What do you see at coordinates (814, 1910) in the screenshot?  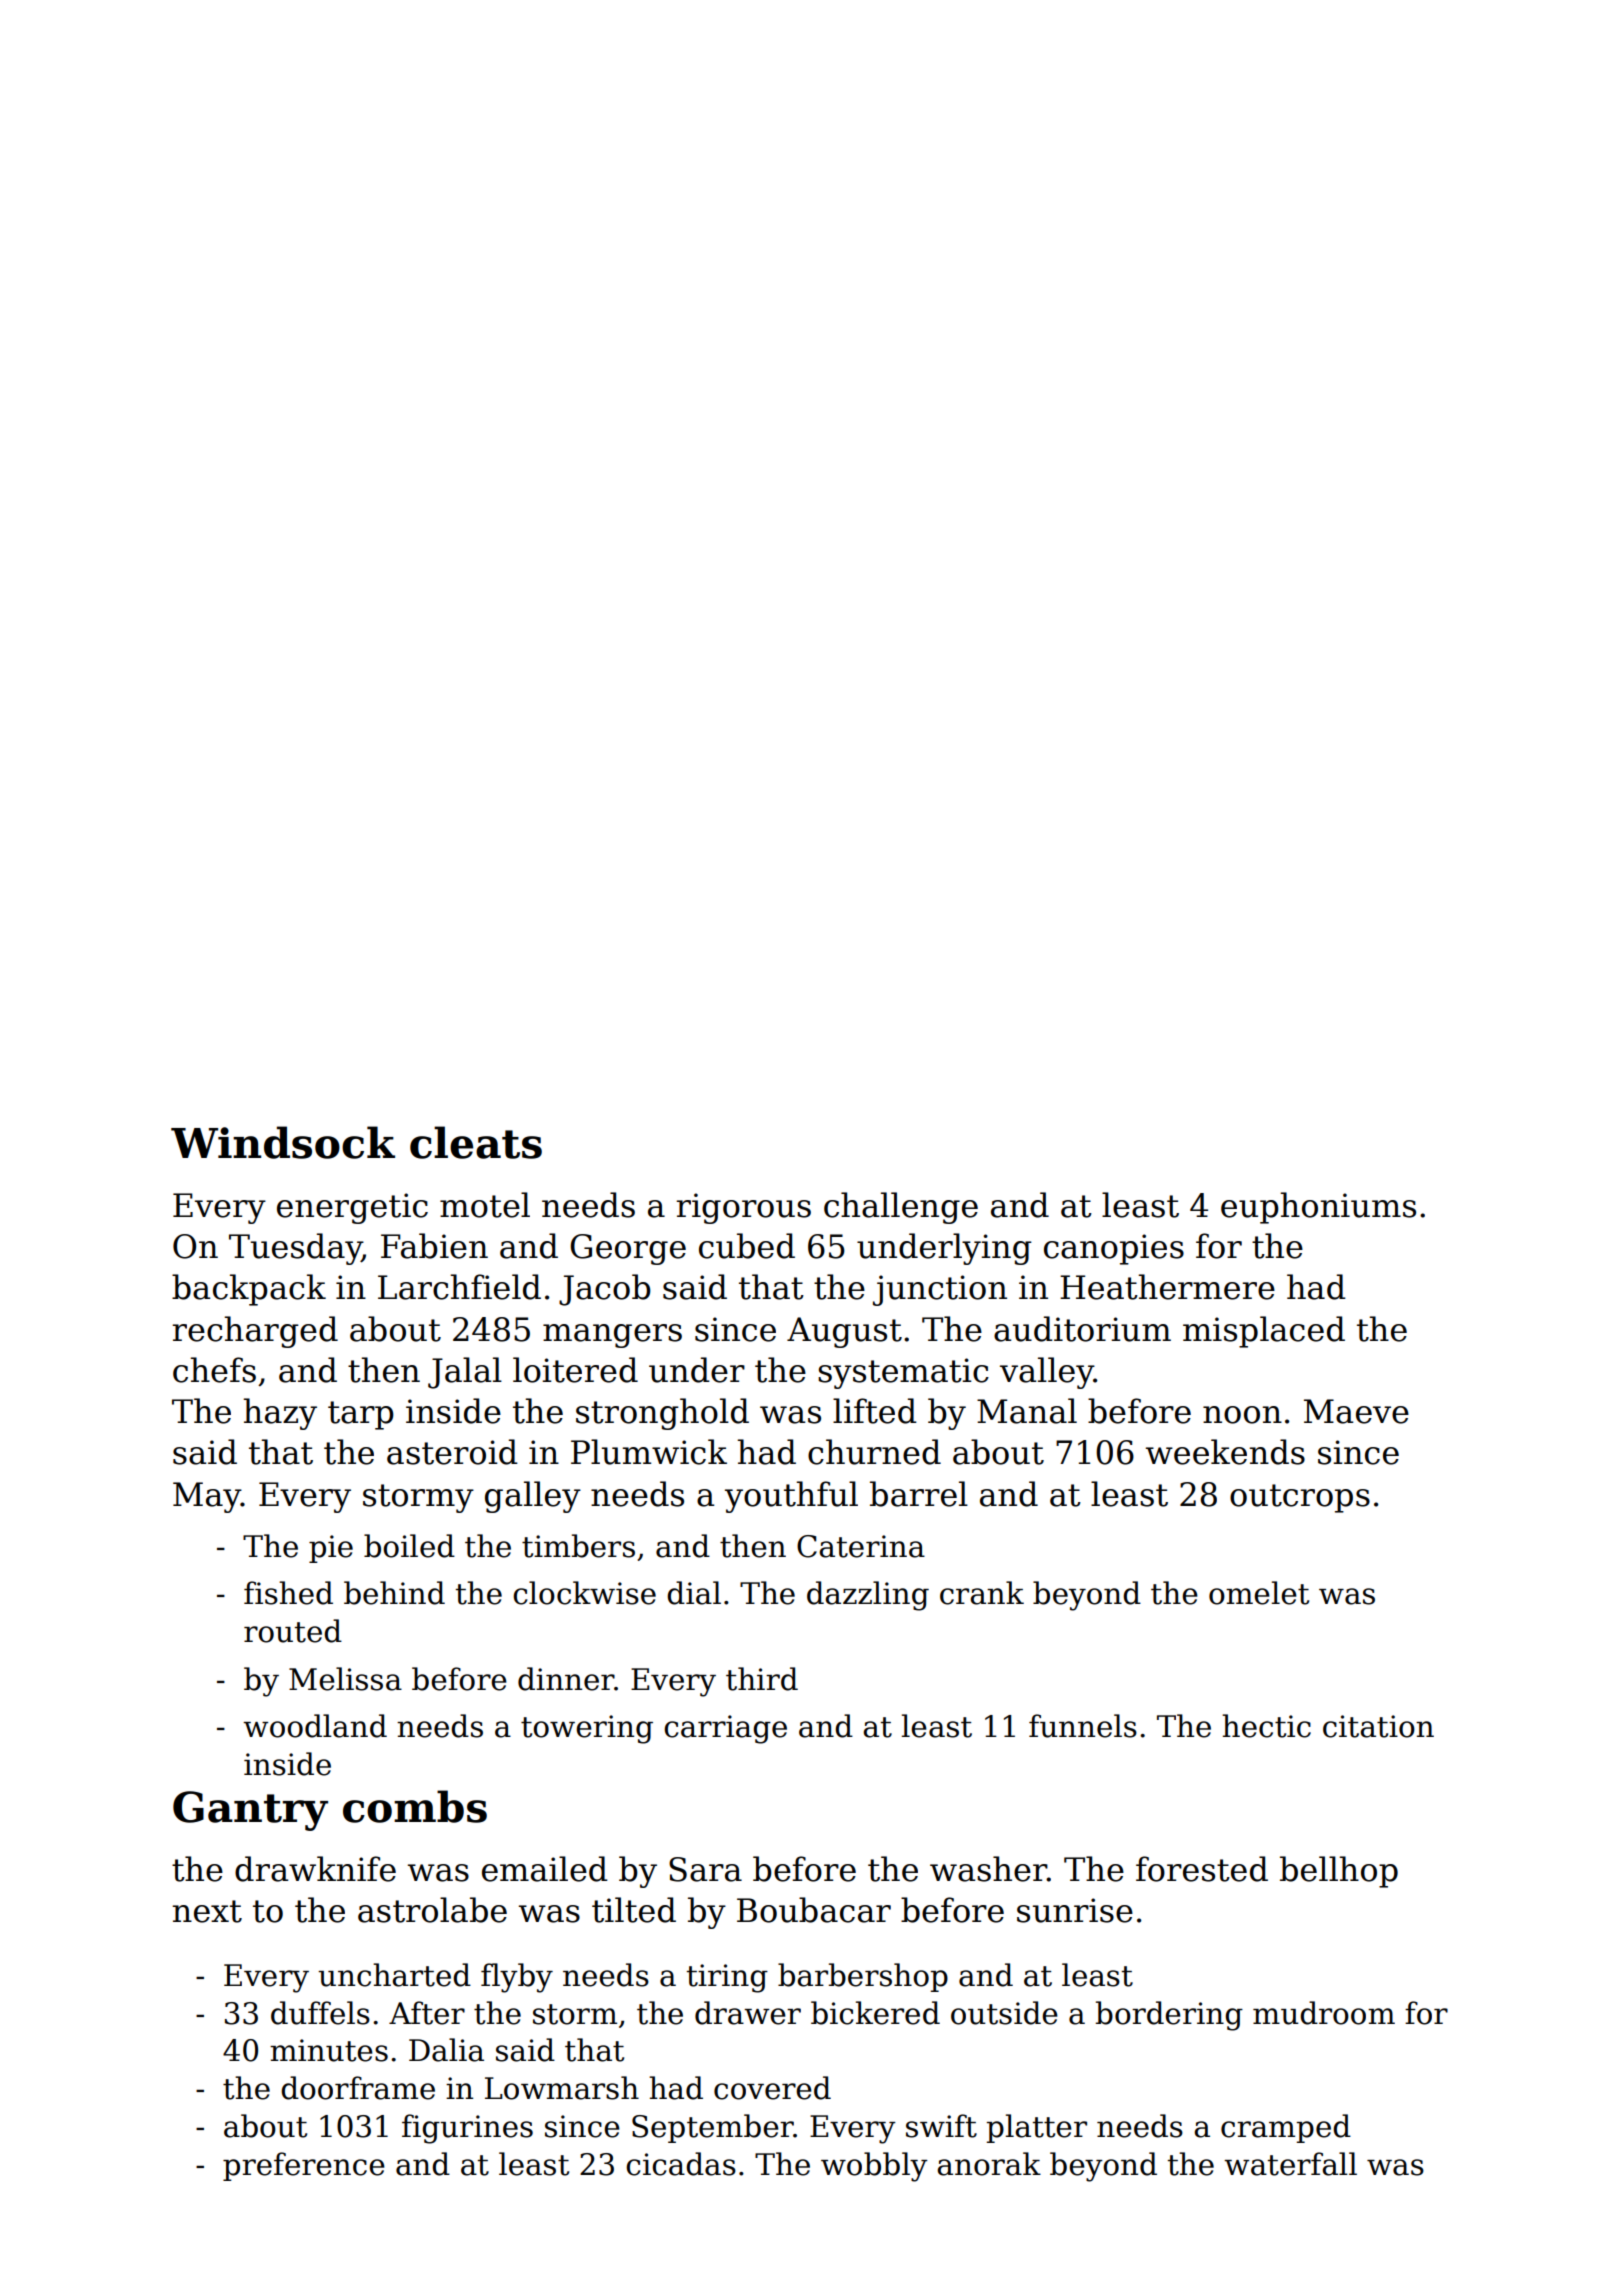 I see `Boubacar` at bounding box center [814, 1910].
